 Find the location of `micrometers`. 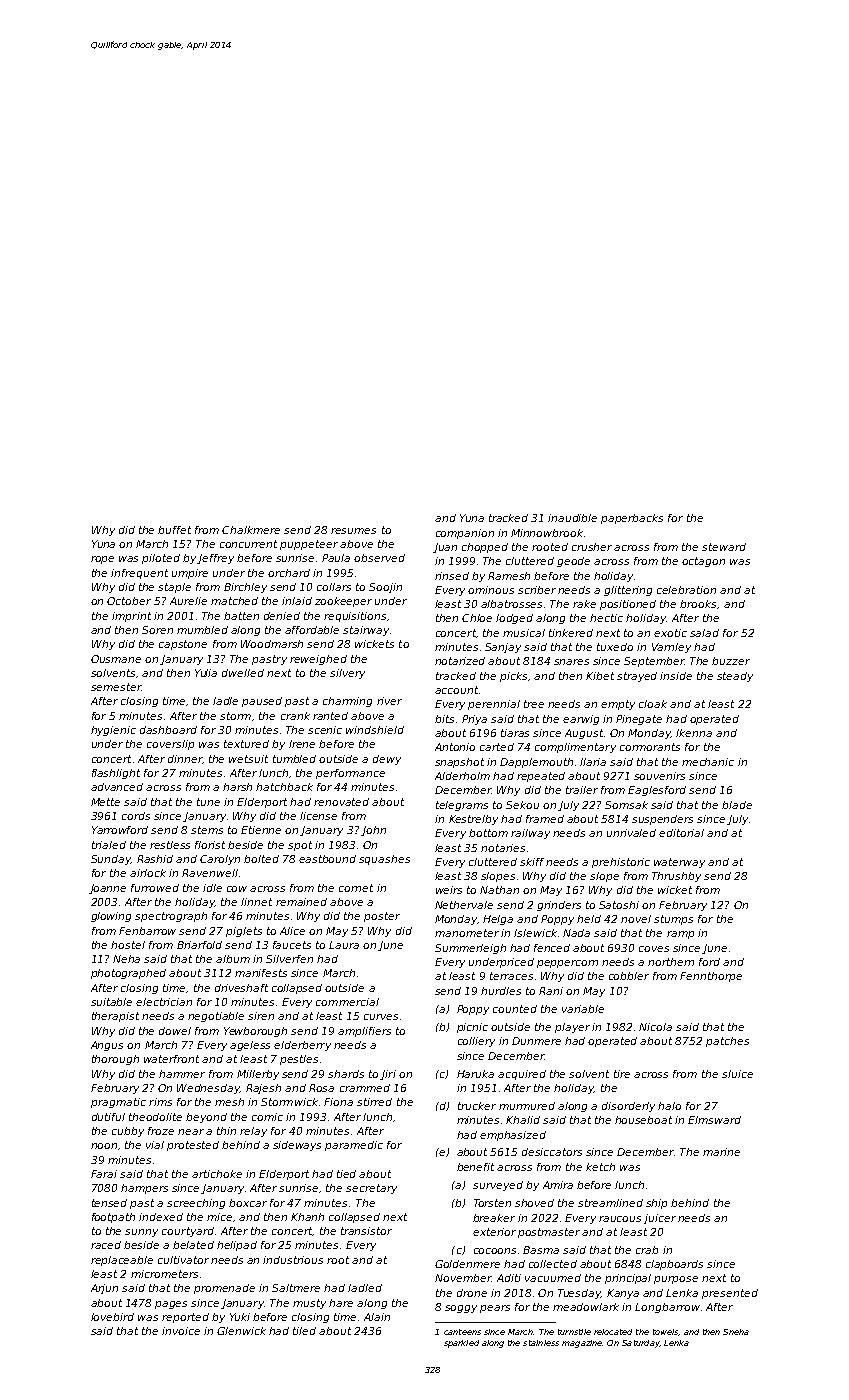

micrometers is located at coordinates (164, 1274).
